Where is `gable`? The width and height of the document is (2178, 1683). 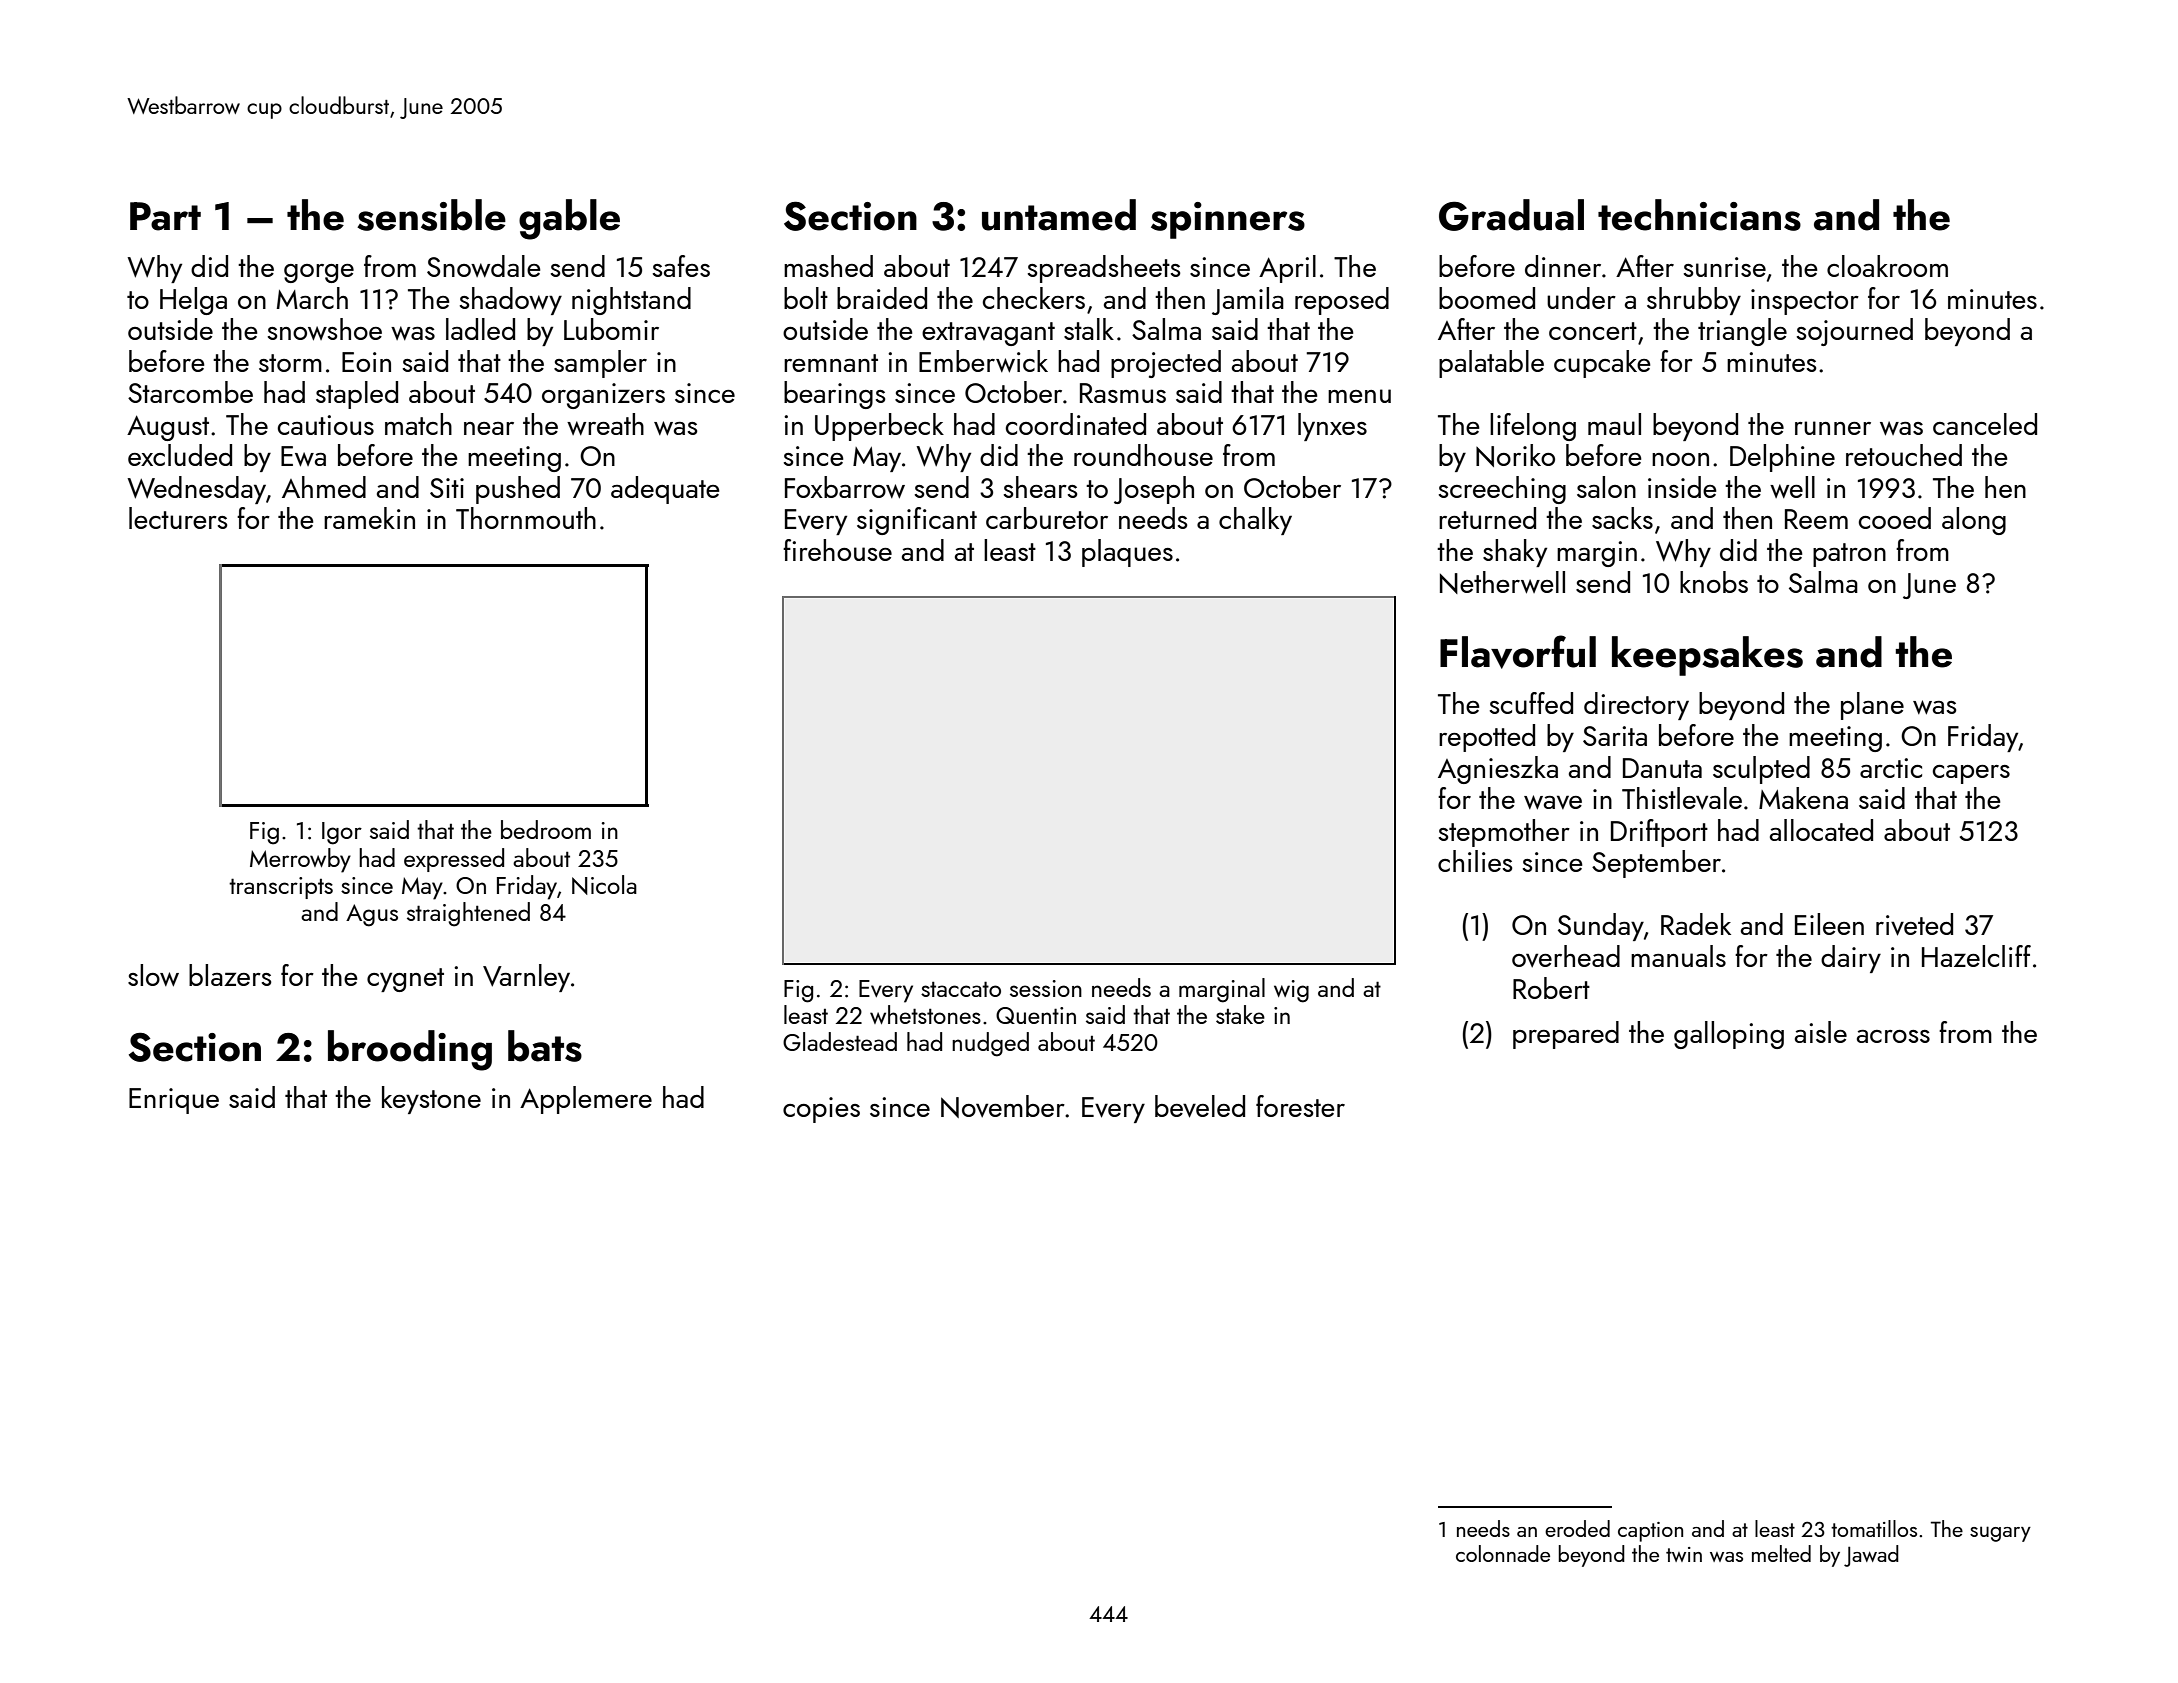
gable is located at coordinates (569, 219).
